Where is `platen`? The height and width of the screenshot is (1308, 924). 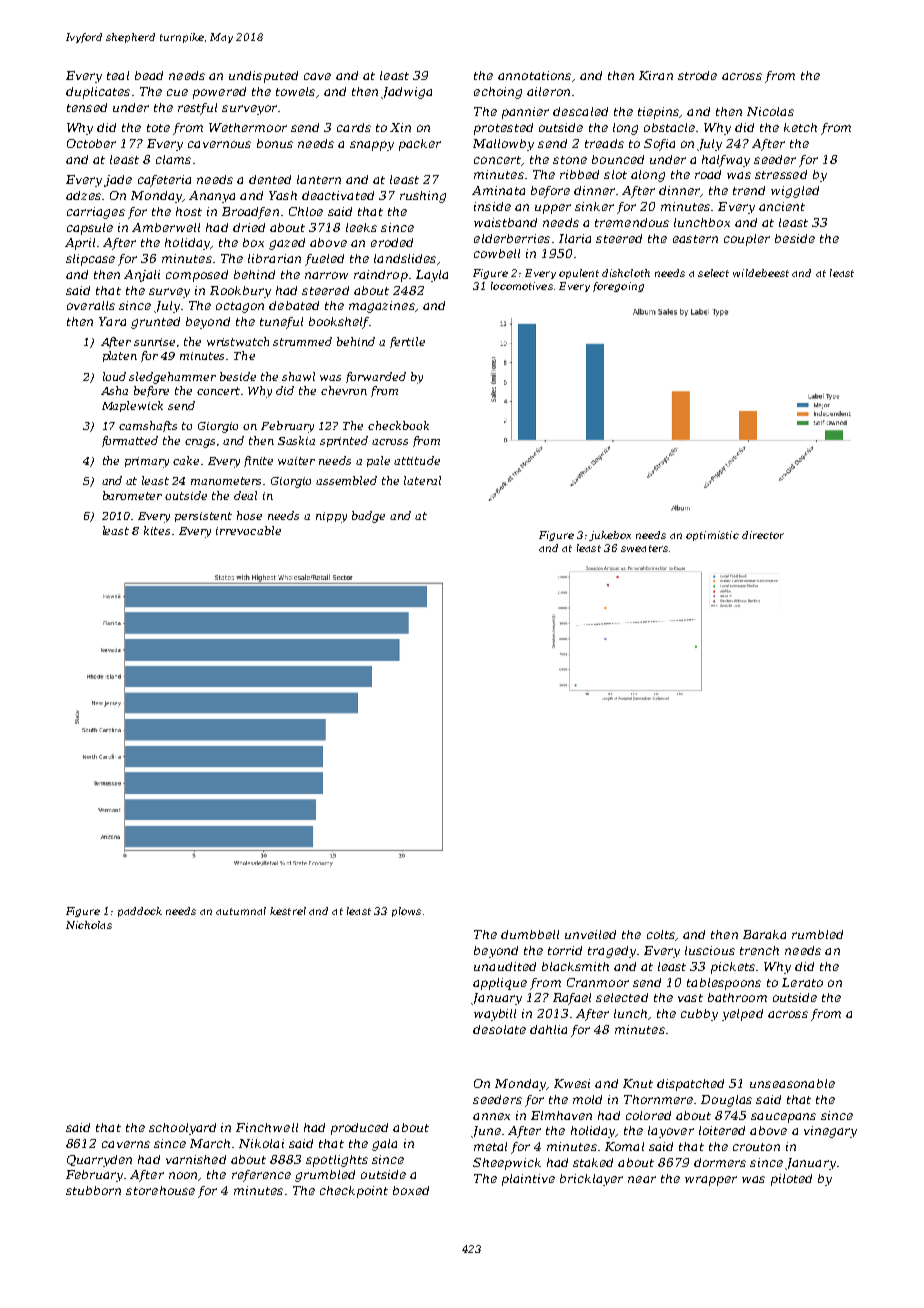
platen is located at coordinates (120, 356).
